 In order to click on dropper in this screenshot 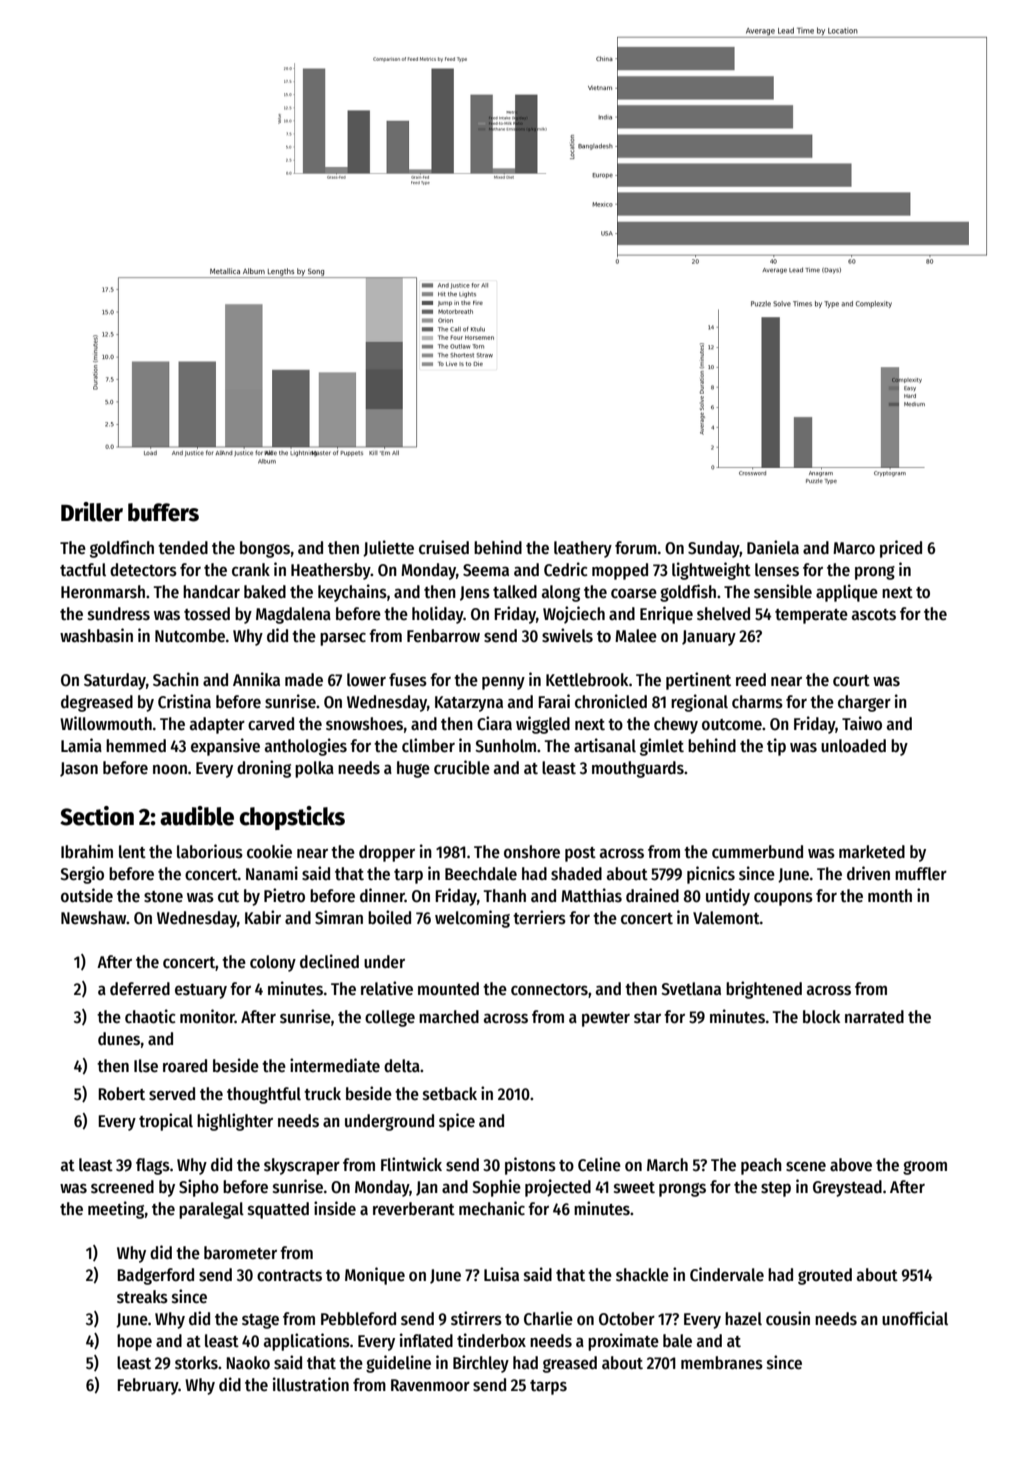, I will do `click(387, 853)`.
